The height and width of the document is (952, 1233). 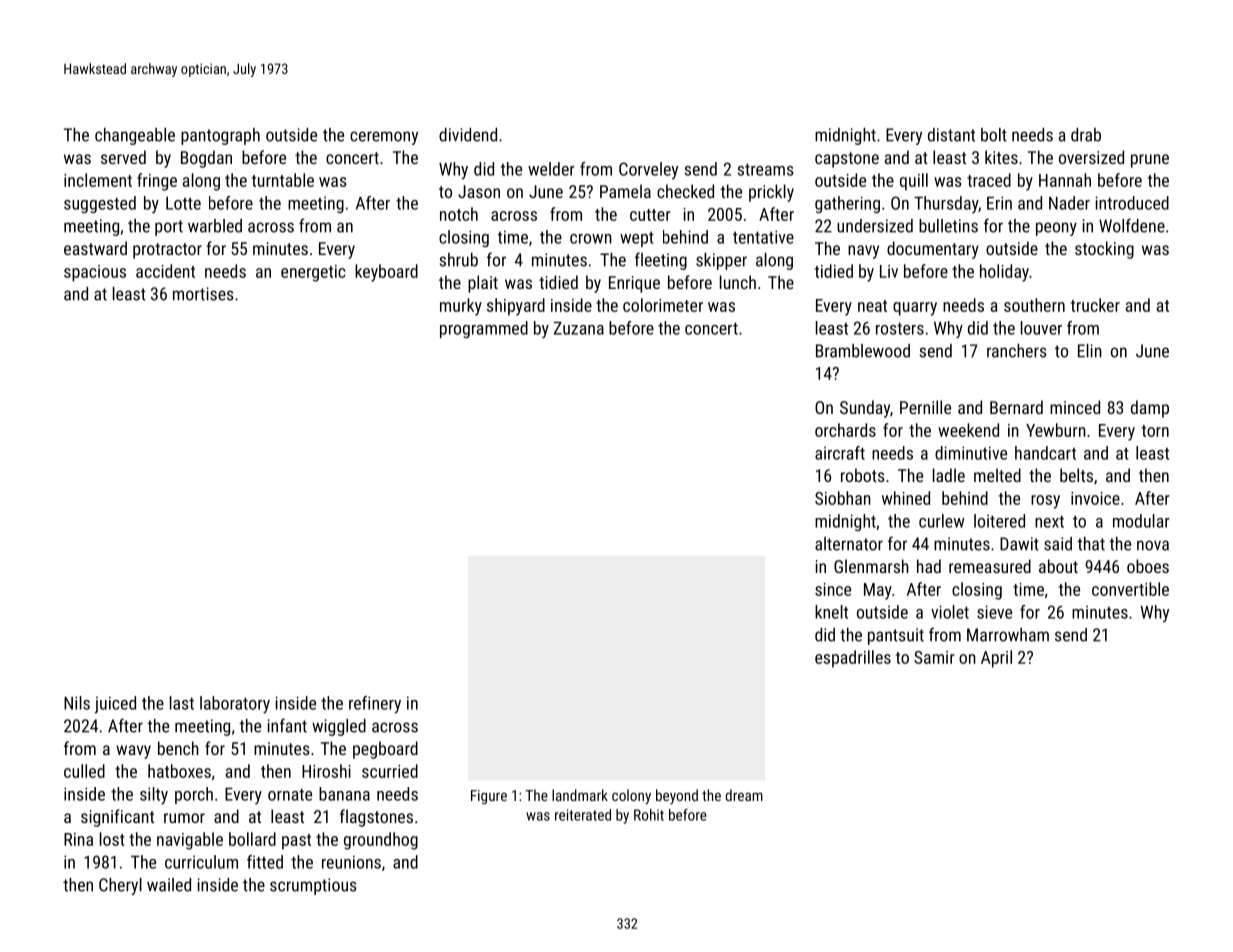 What do you see at coordinates (853, 659) in the document?
I see `espadrilles` at bounding box center [853, 659].
